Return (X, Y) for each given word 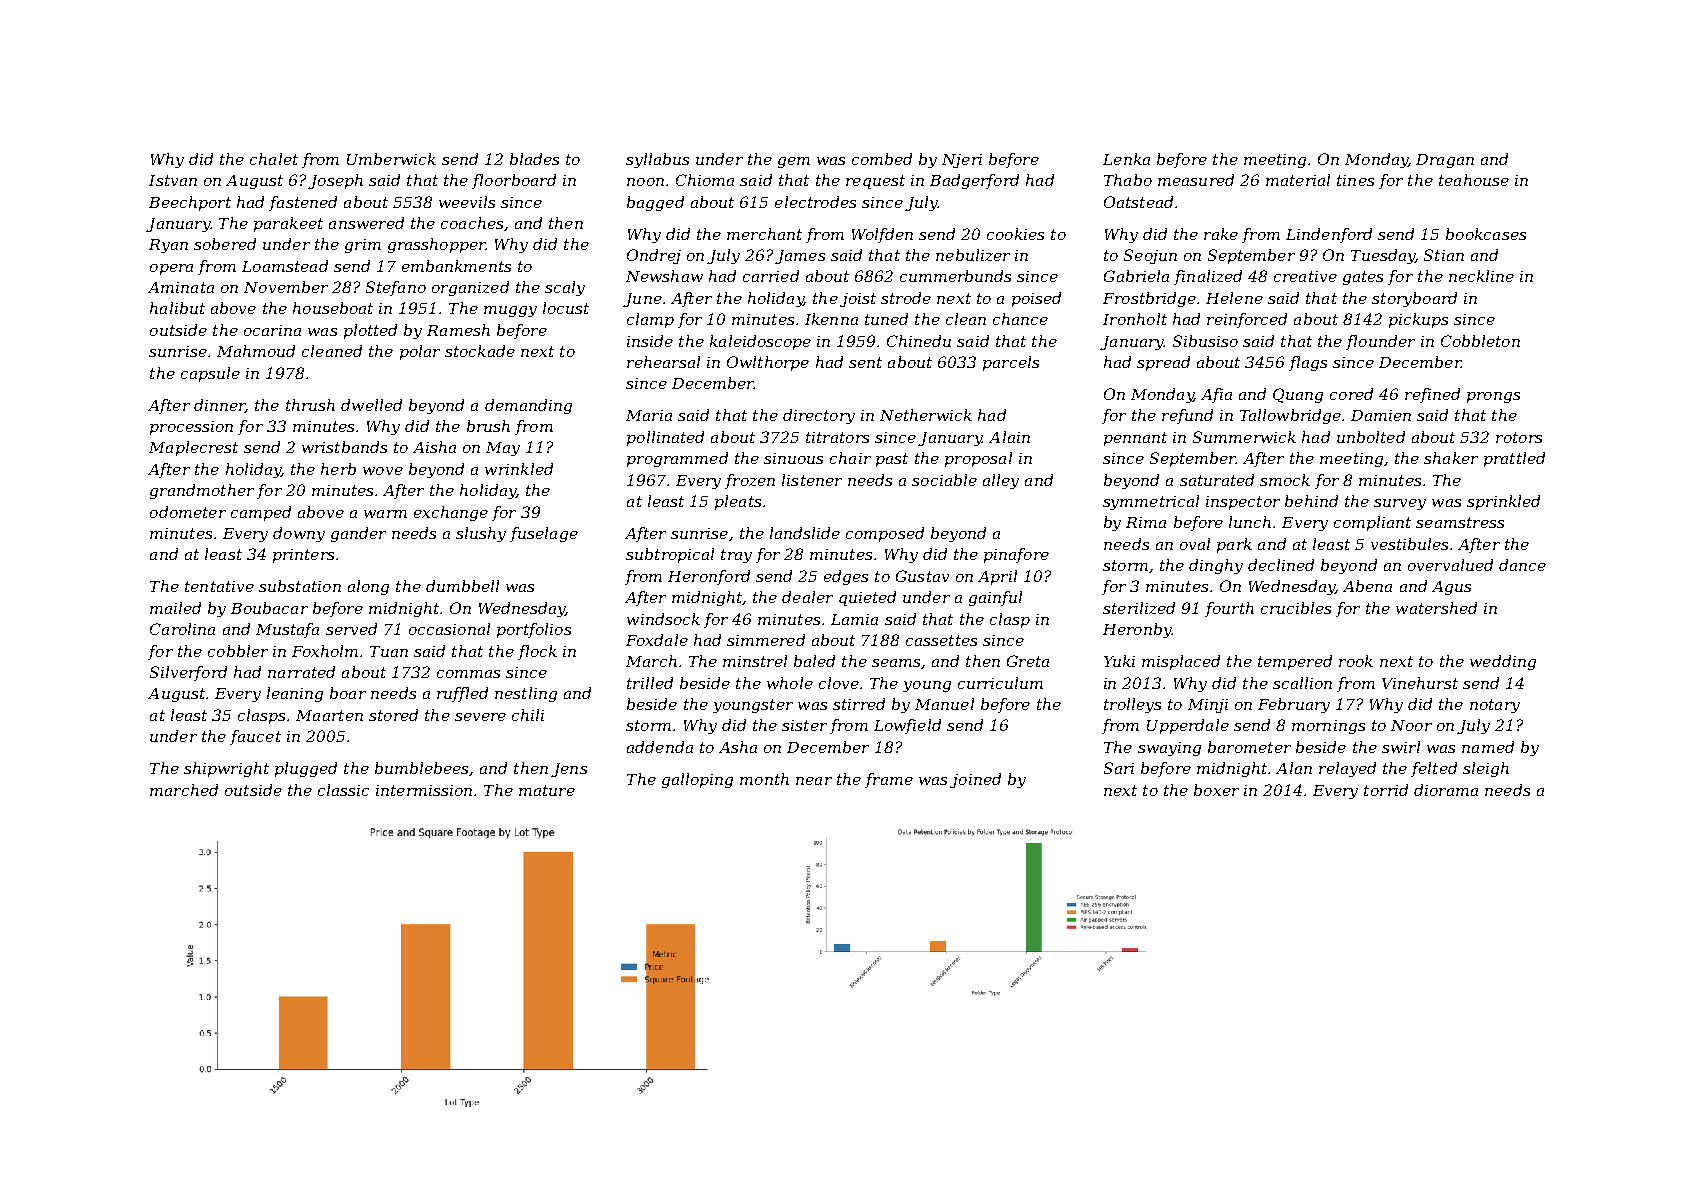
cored (1351, 394)
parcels (1011, 363)
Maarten (329, 715)
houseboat (333, 308)
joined (975, 780)
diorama (1446, 790)
